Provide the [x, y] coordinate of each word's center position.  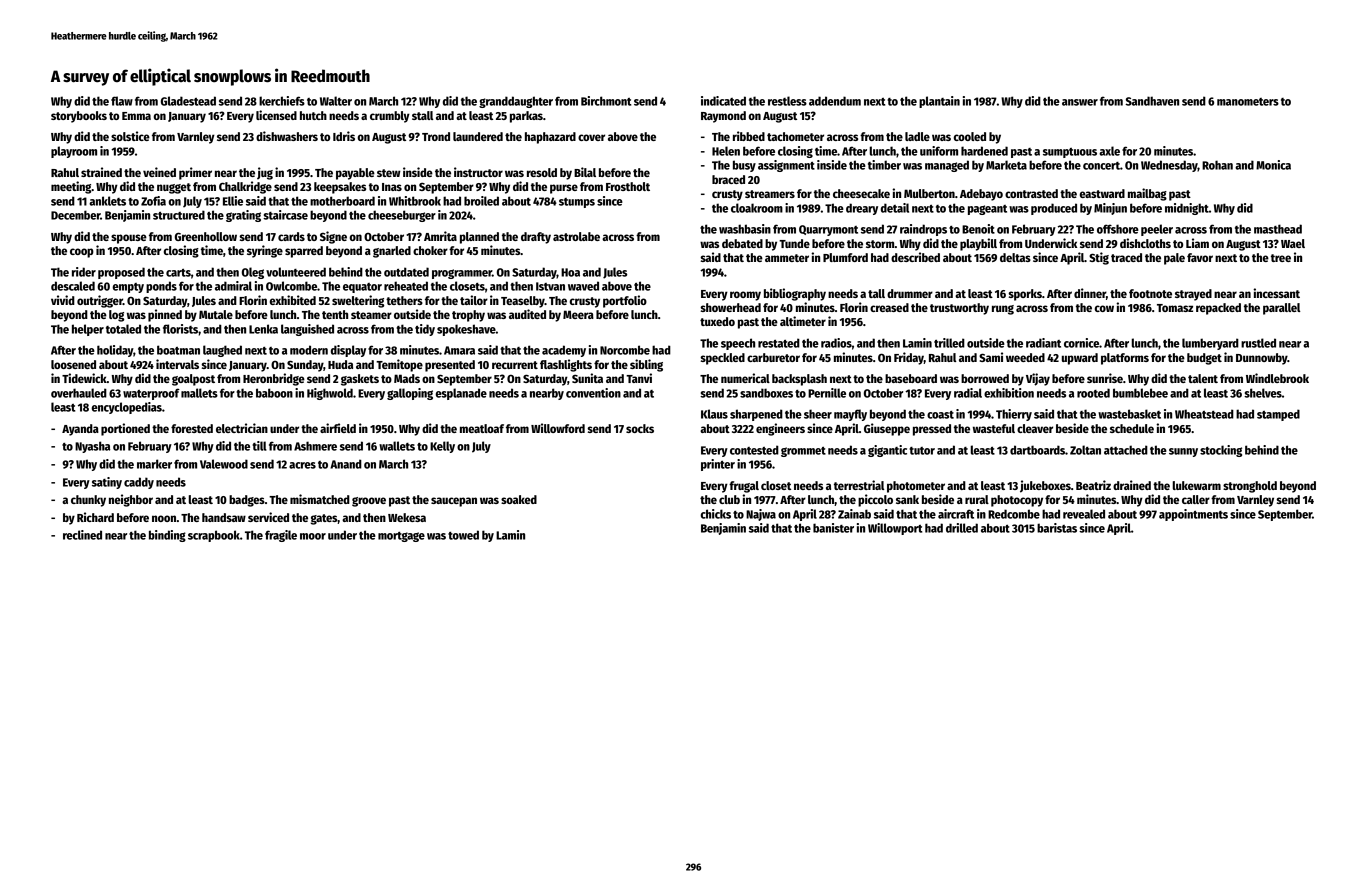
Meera [578, 314]
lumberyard [1210, 344]
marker [154, 464]
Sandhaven [1152, 101]
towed [463, 535]
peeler [1157, 230]
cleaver [1035, 428]
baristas [1057, 528]
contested [754, 450]
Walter [336, 101]
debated [742, 243]
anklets [107, 201]
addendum [835, 101]
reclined [82, 535]
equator [362, 288]
